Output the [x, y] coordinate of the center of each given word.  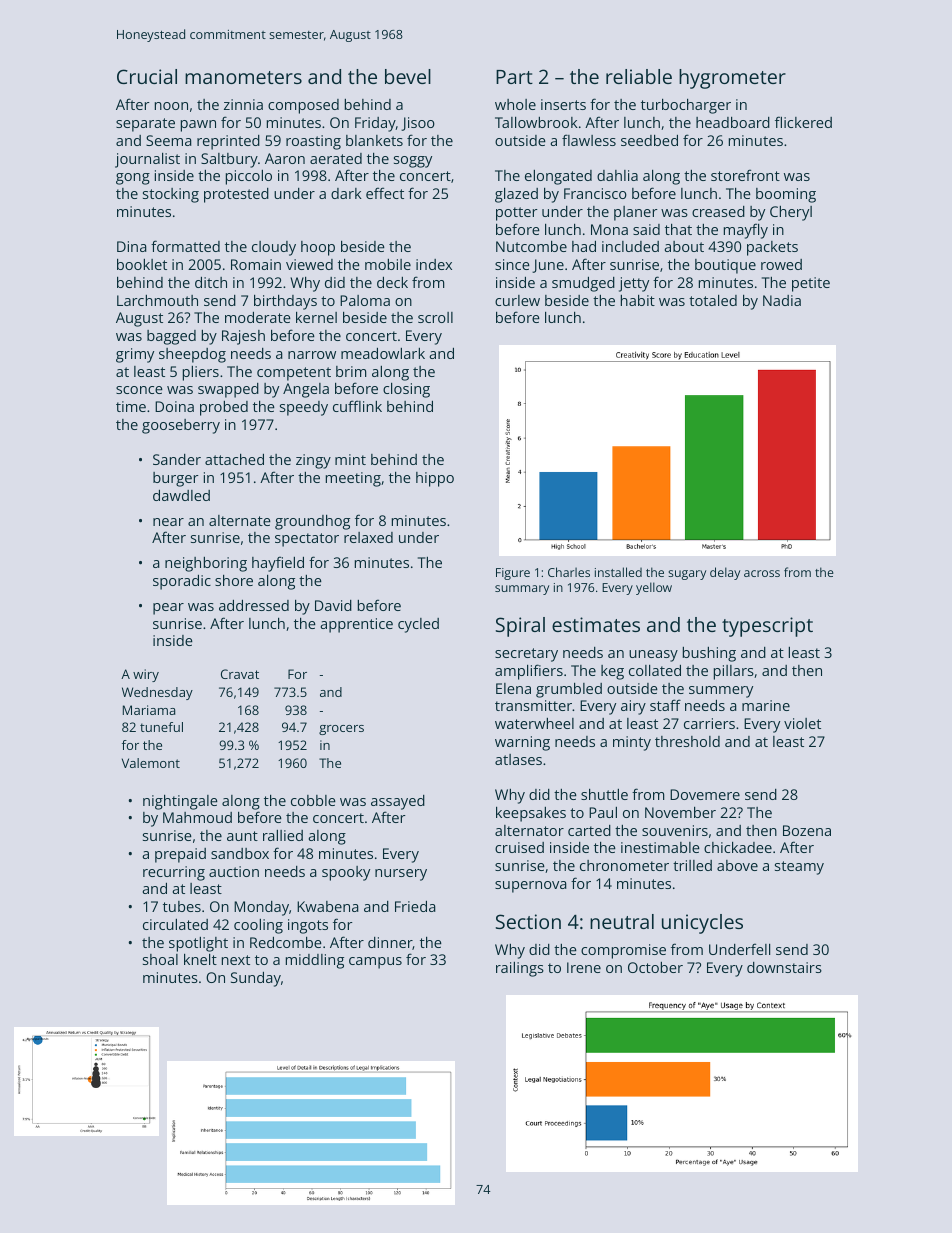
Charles [569, 572]
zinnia [243, 104]
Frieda [415, 906]
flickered [803, 122]
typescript [767, 627]
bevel [408, 76]
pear [168, 609]
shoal [160, 959]
